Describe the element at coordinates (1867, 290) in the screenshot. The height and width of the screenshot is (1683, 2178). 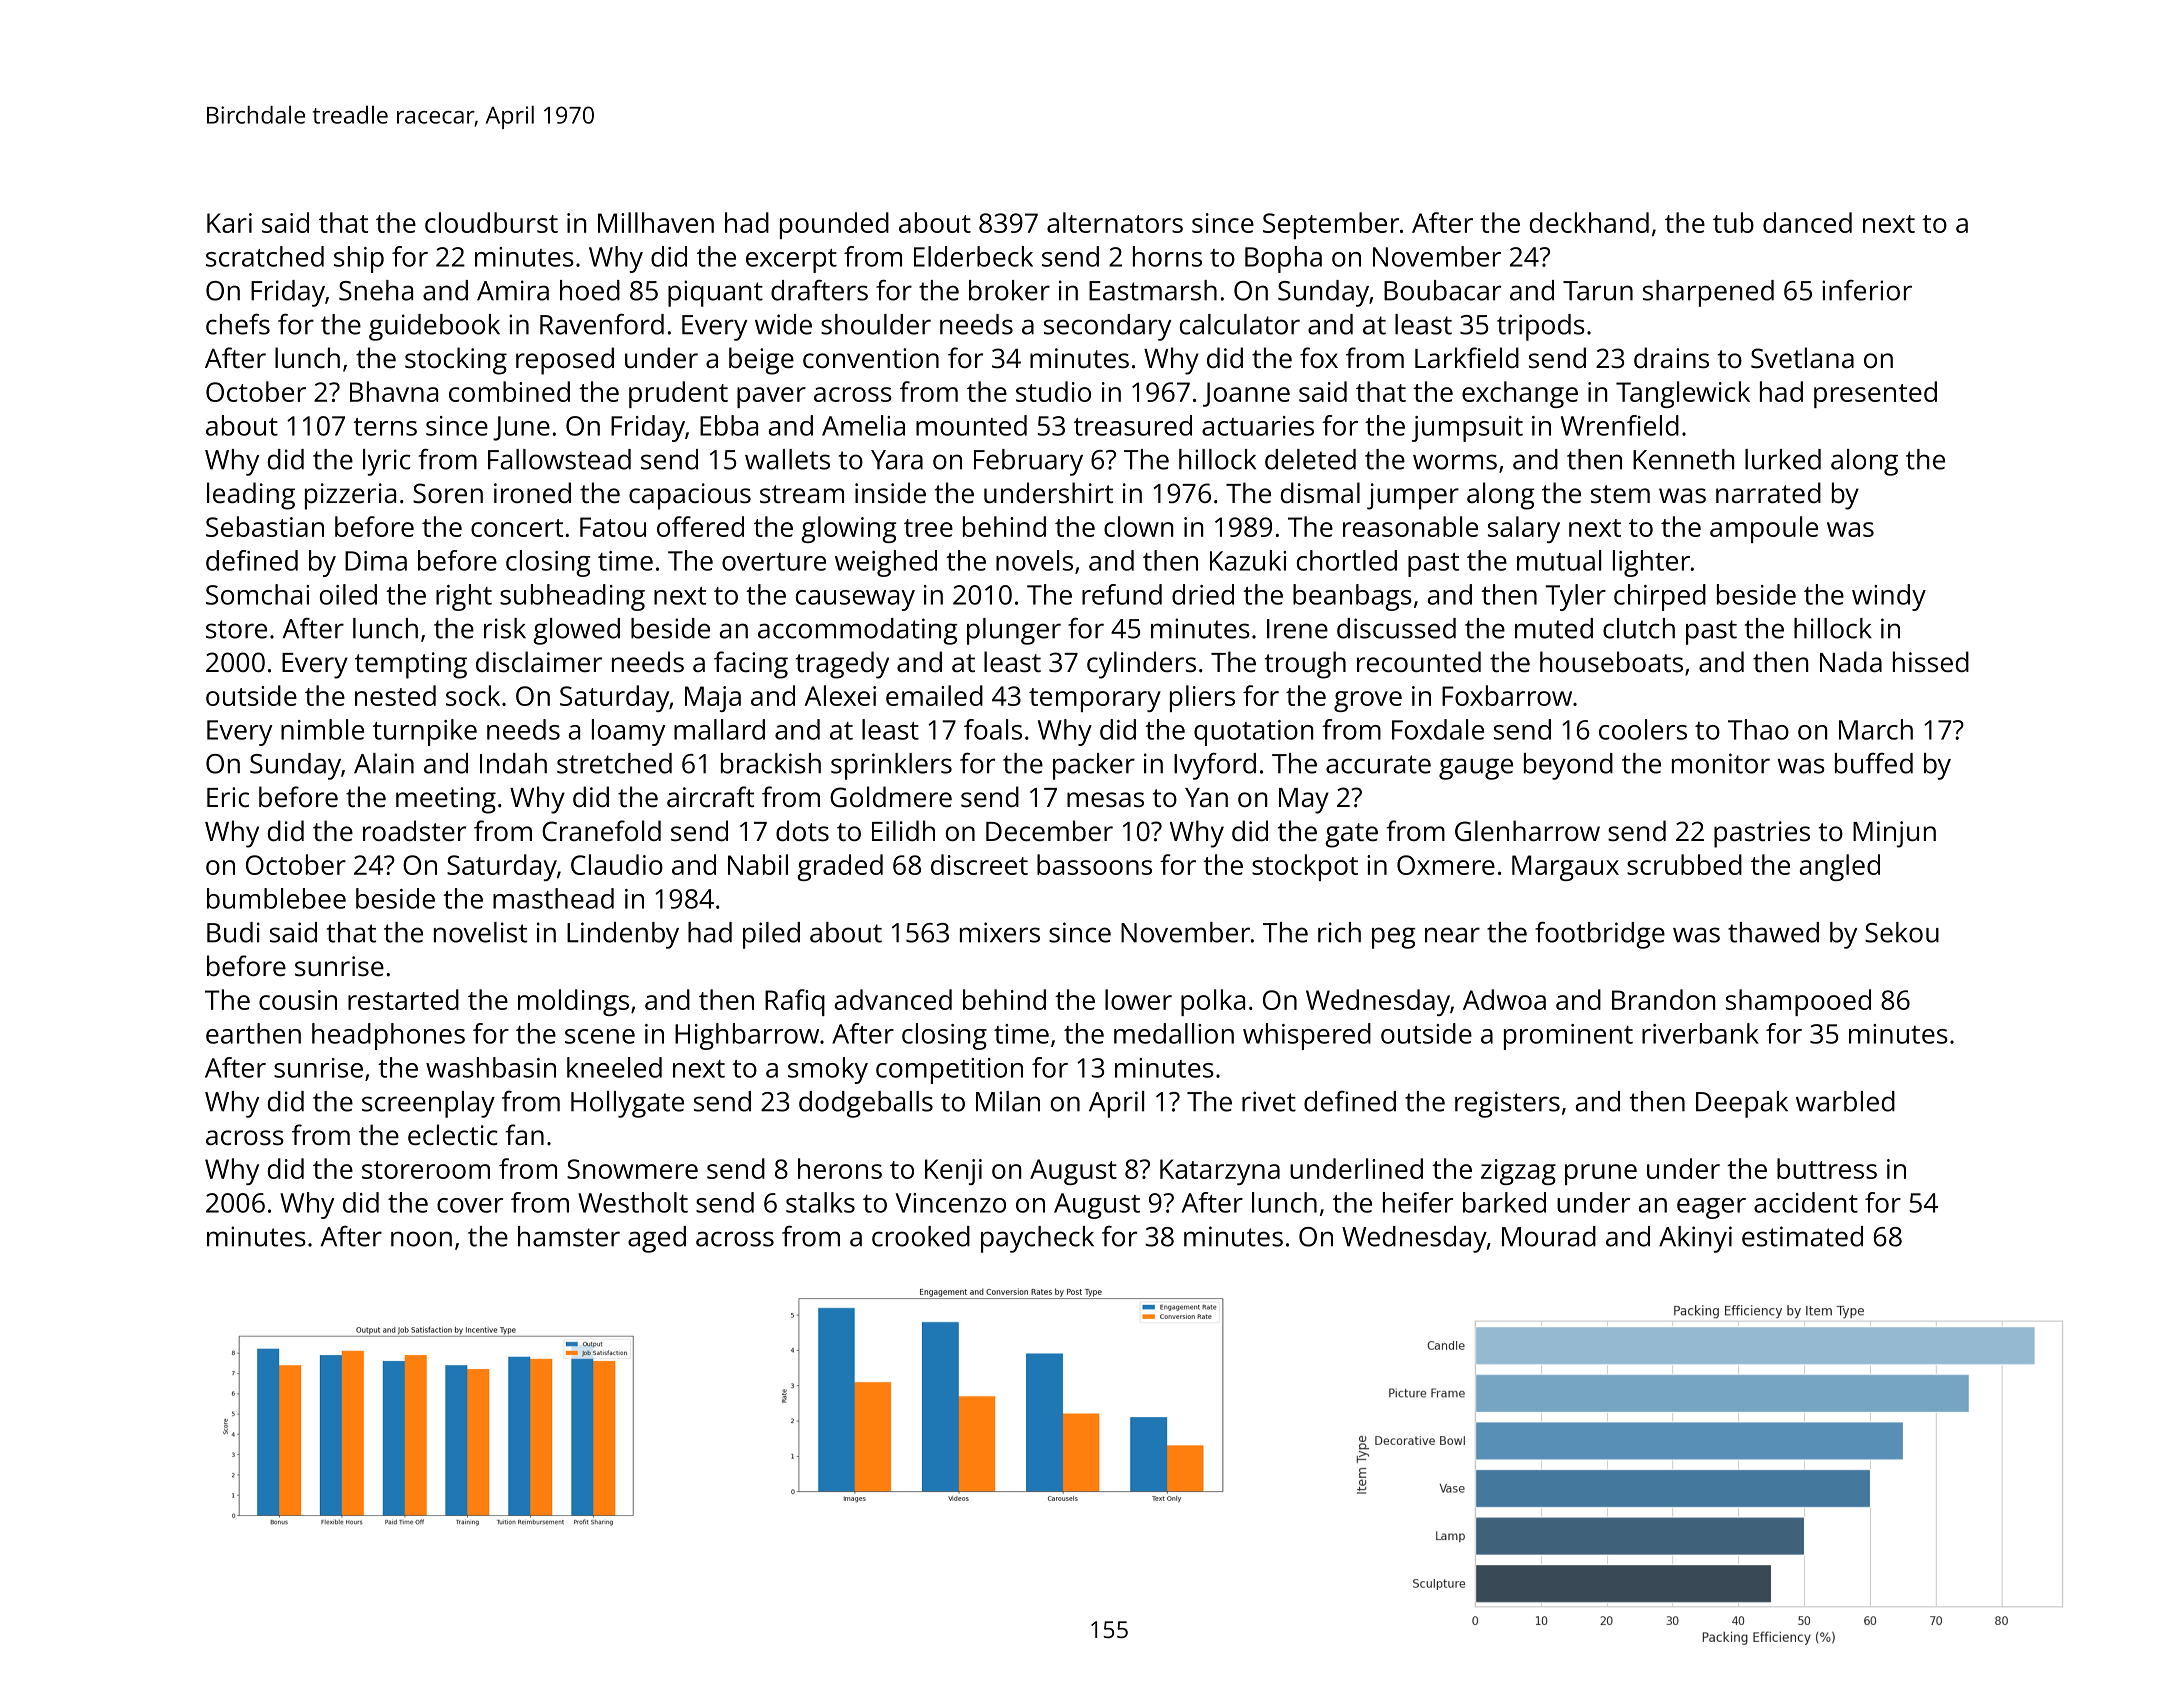
I see `inferior` at that location.
